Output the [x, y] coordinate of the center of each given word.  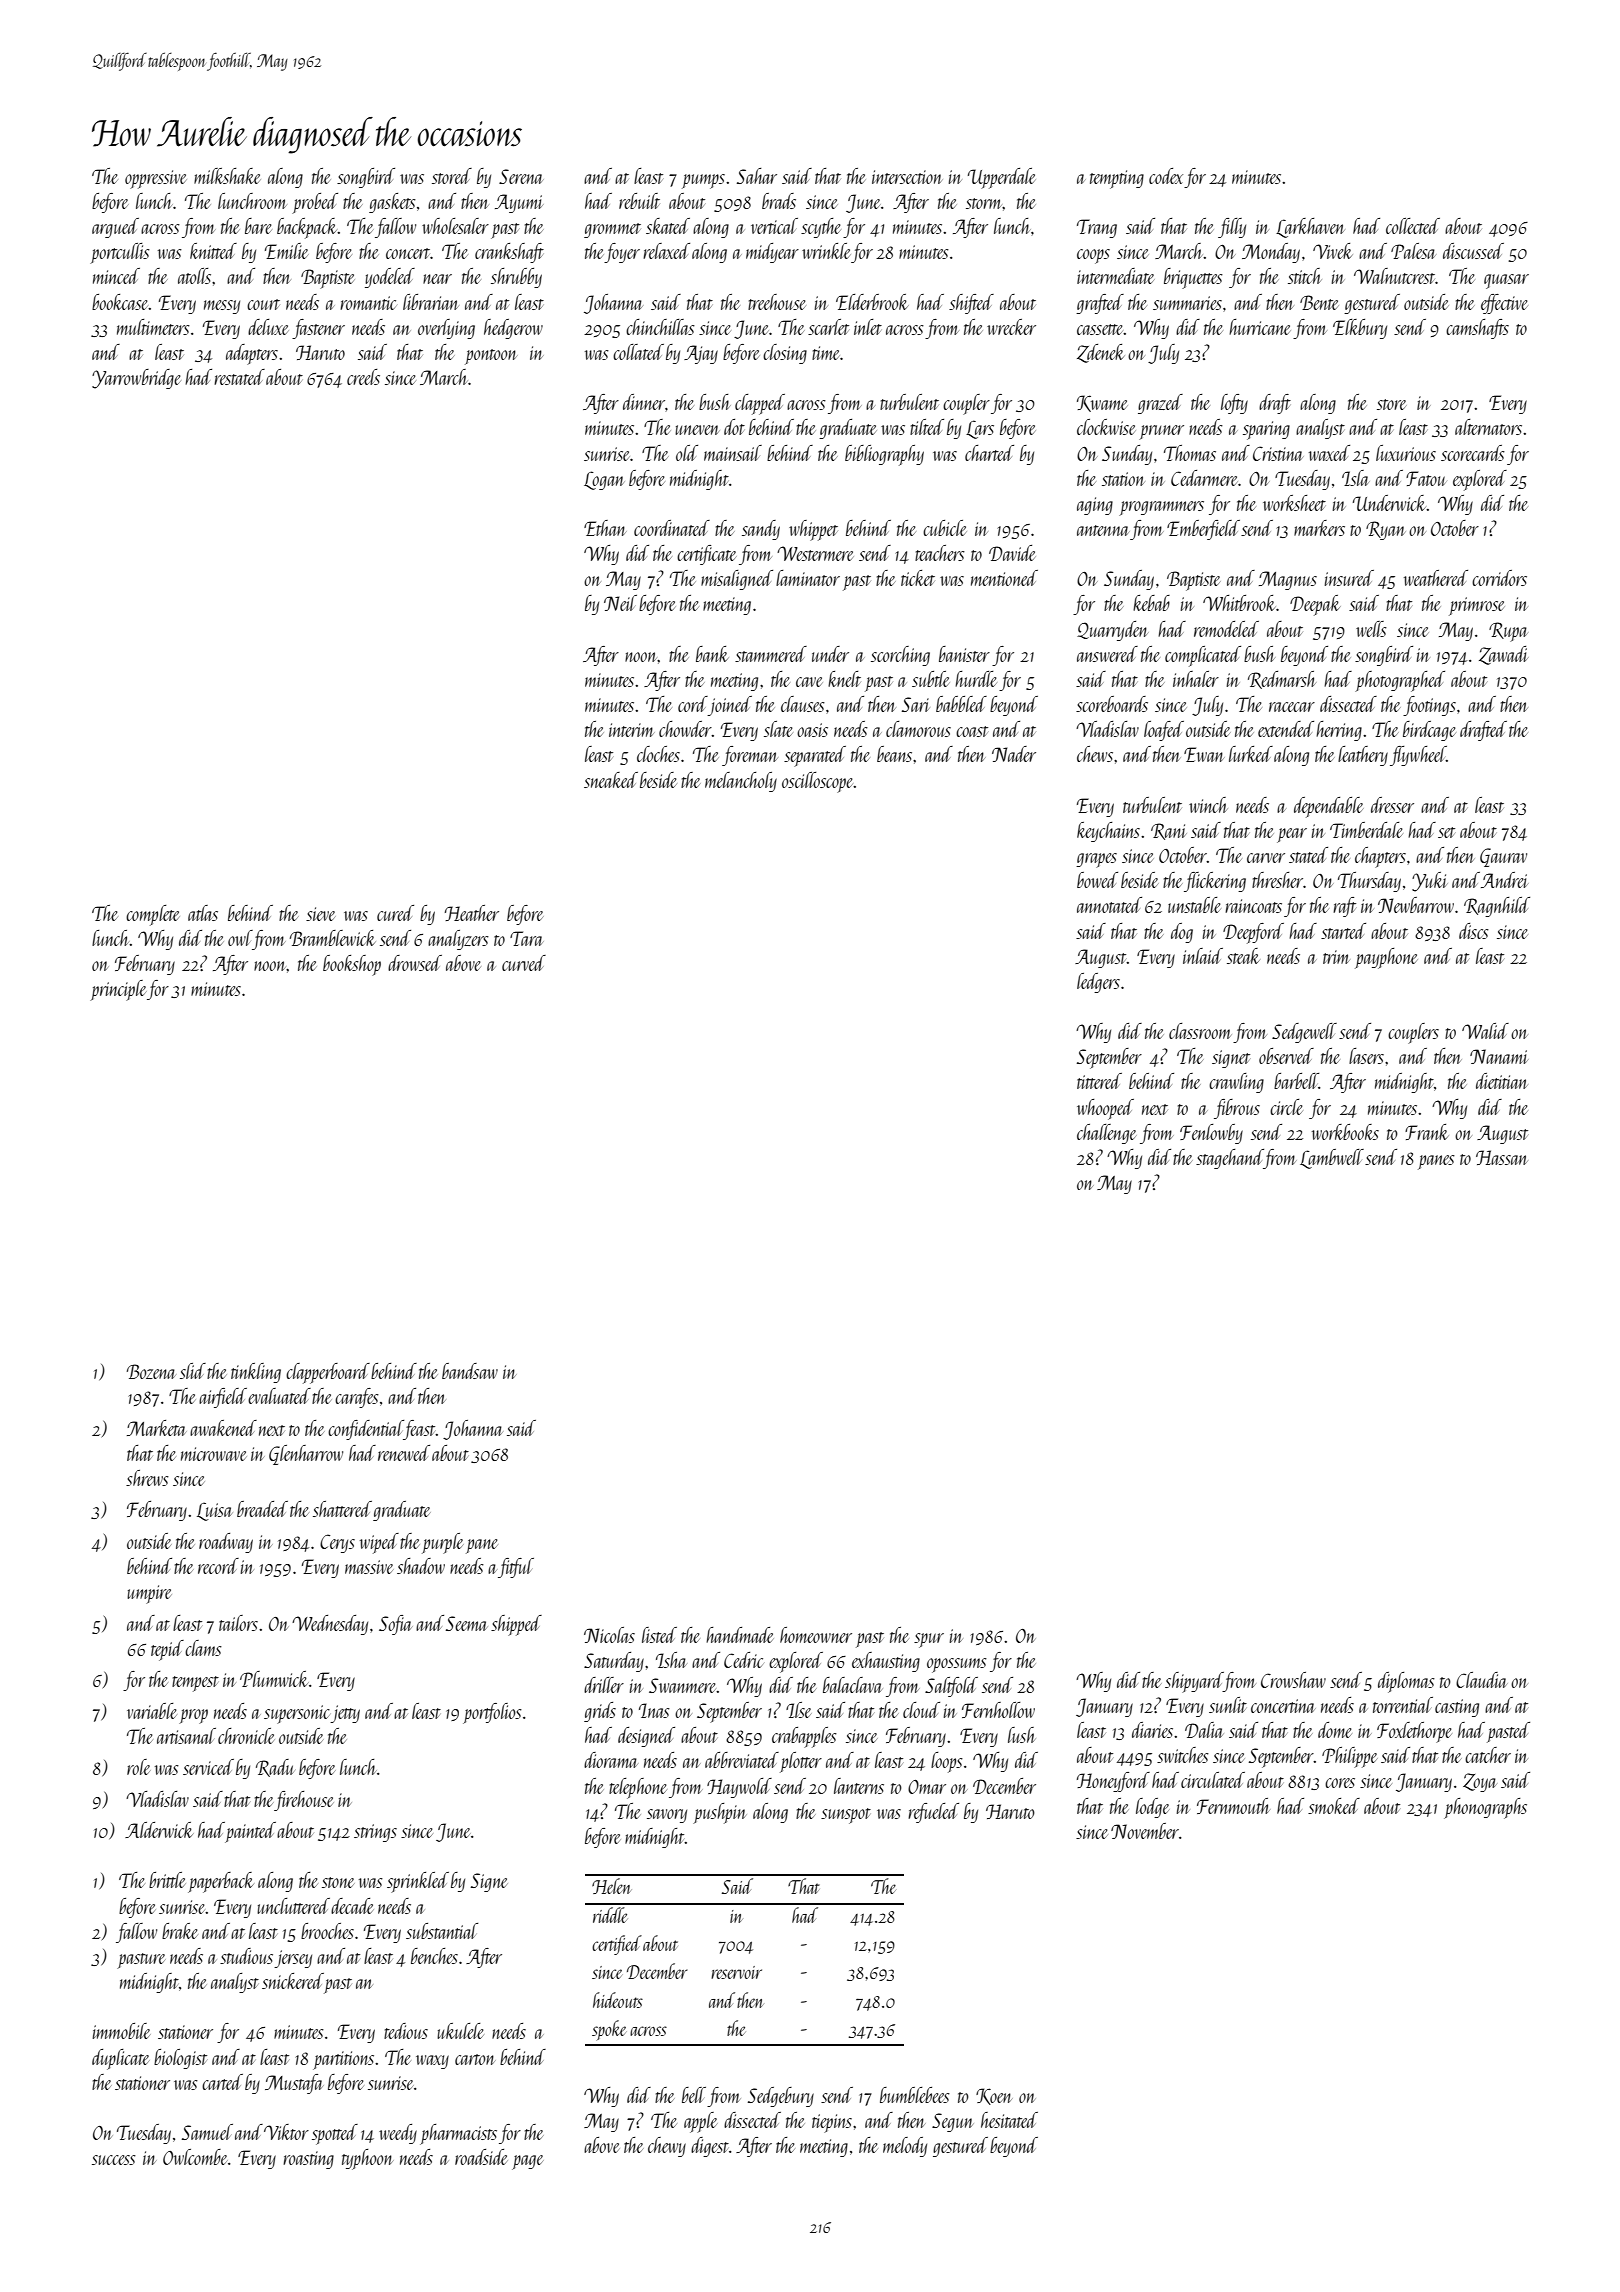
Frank [1427, 1132]
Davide [1012, 553]
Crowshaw [1293, 1680]
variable [152, 1711]
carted [222, 2082]
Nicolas [609, 1635]
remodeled [1226, 629]
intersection [907, 177]
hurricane [1260, 327]
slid [193, 1371]
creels [363, 377]
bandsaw [470, 1371]
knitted [213, 251]
